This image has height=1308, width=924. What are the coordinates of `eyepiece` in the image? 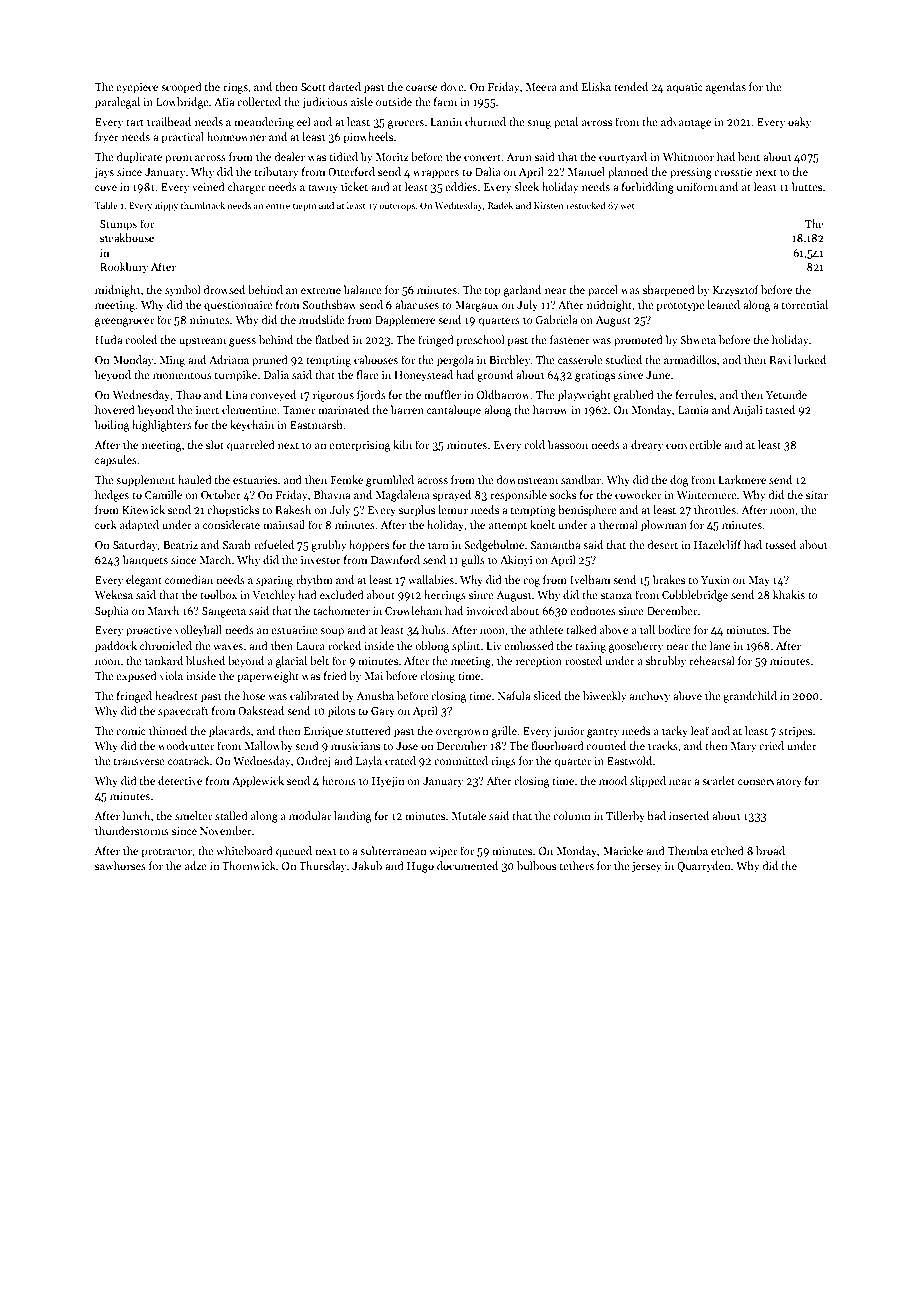 It's located at (137, 88).
